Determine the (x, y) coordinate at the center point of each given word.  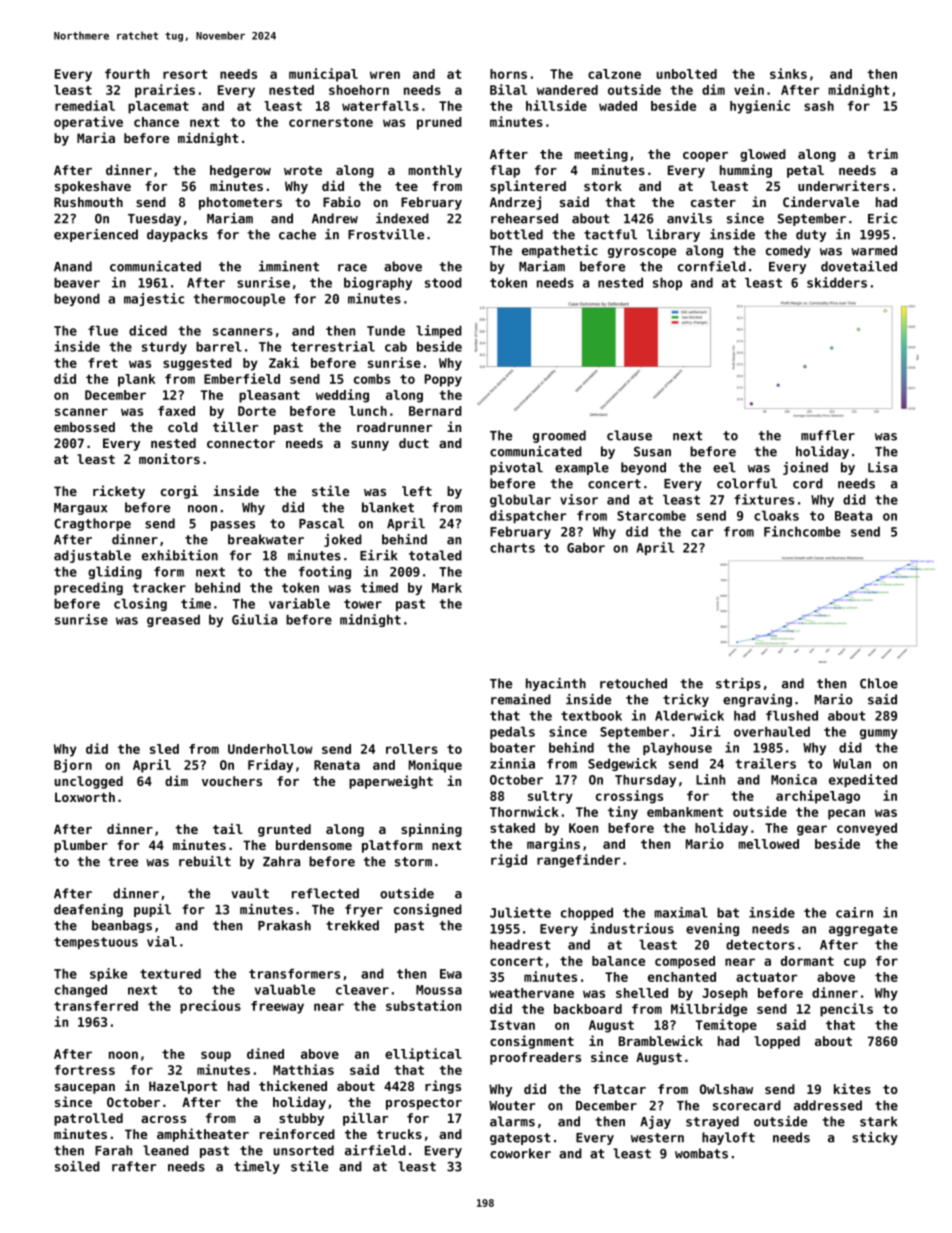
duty (811, 235)
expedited (863, 780)
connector (241, 443)
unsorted (304, 1150)
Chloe (879, 683)
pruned (439, 123)
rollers (412, 749)
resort (185, 74)
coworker (520, 1153)
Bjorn (73, 766)
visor (579, 499)
